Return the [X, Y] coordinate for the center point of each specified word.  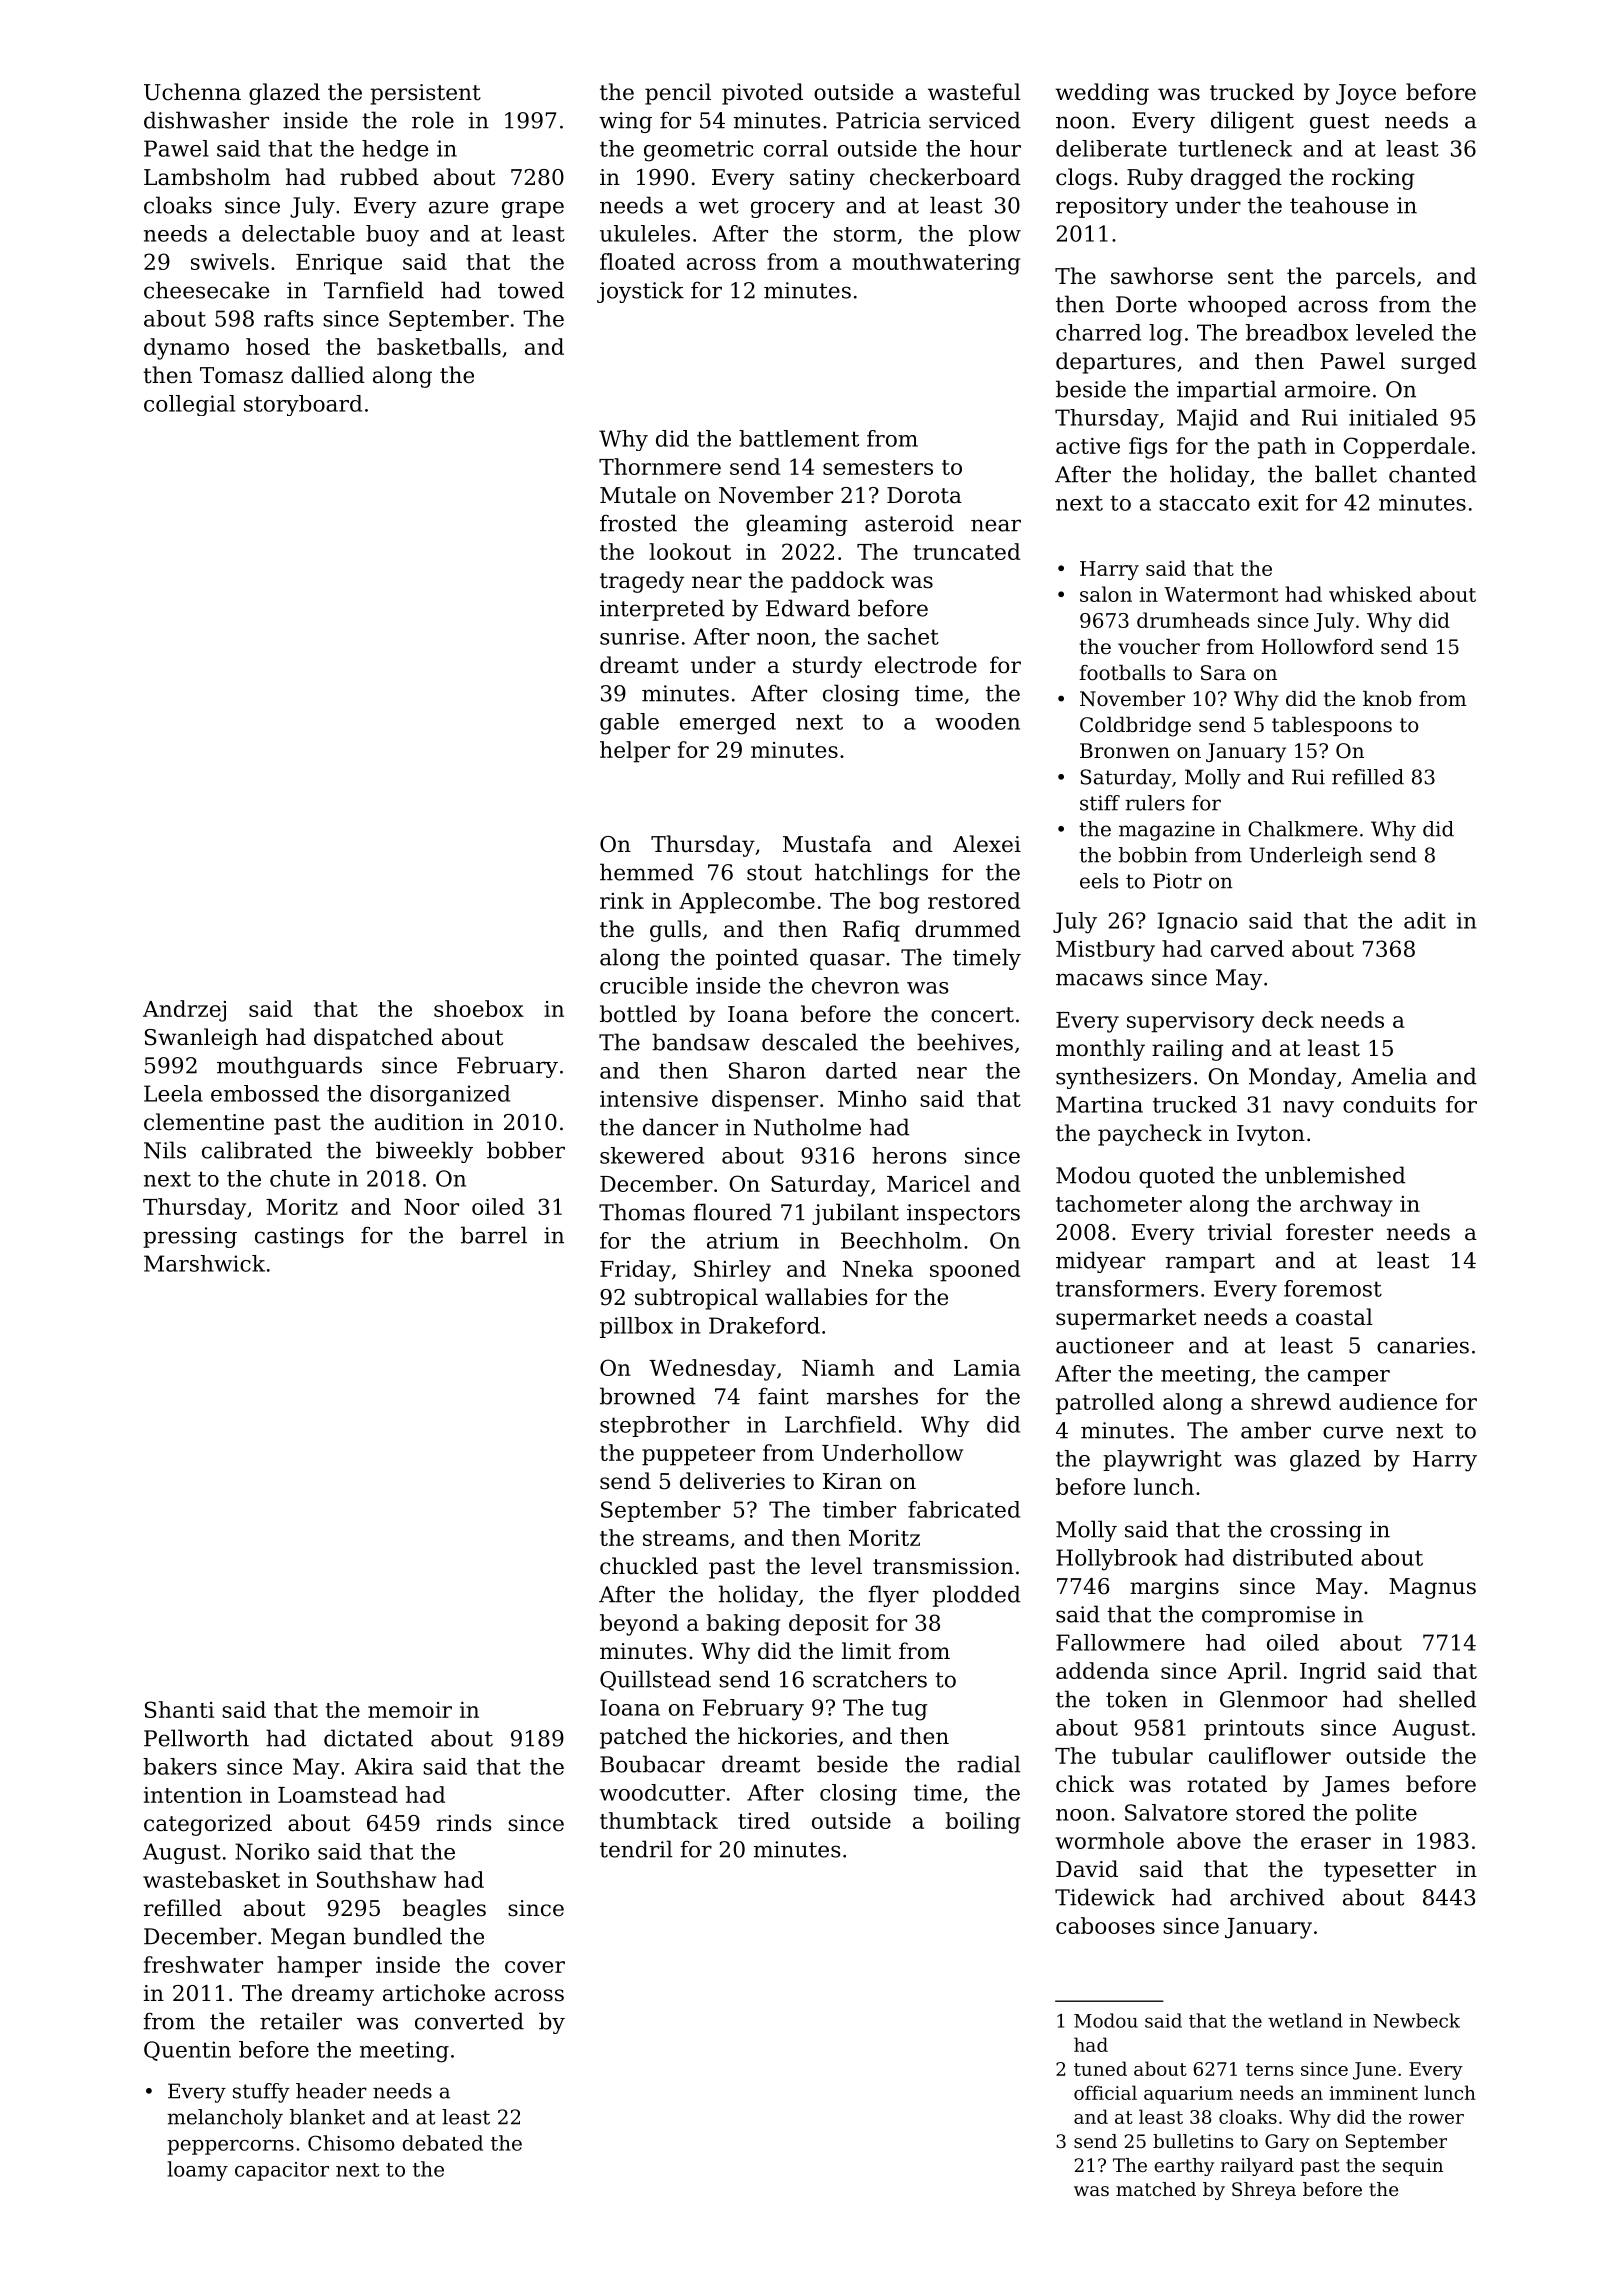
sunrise [639, 636]
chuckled [649, 1566]
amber [1276, 1430]
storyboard [303, 405]
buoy [392, 236]
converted [469, 2021]
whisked [1370, 594]
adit [1425, 920]
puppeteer [698, 1456]
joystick [640, 292]
